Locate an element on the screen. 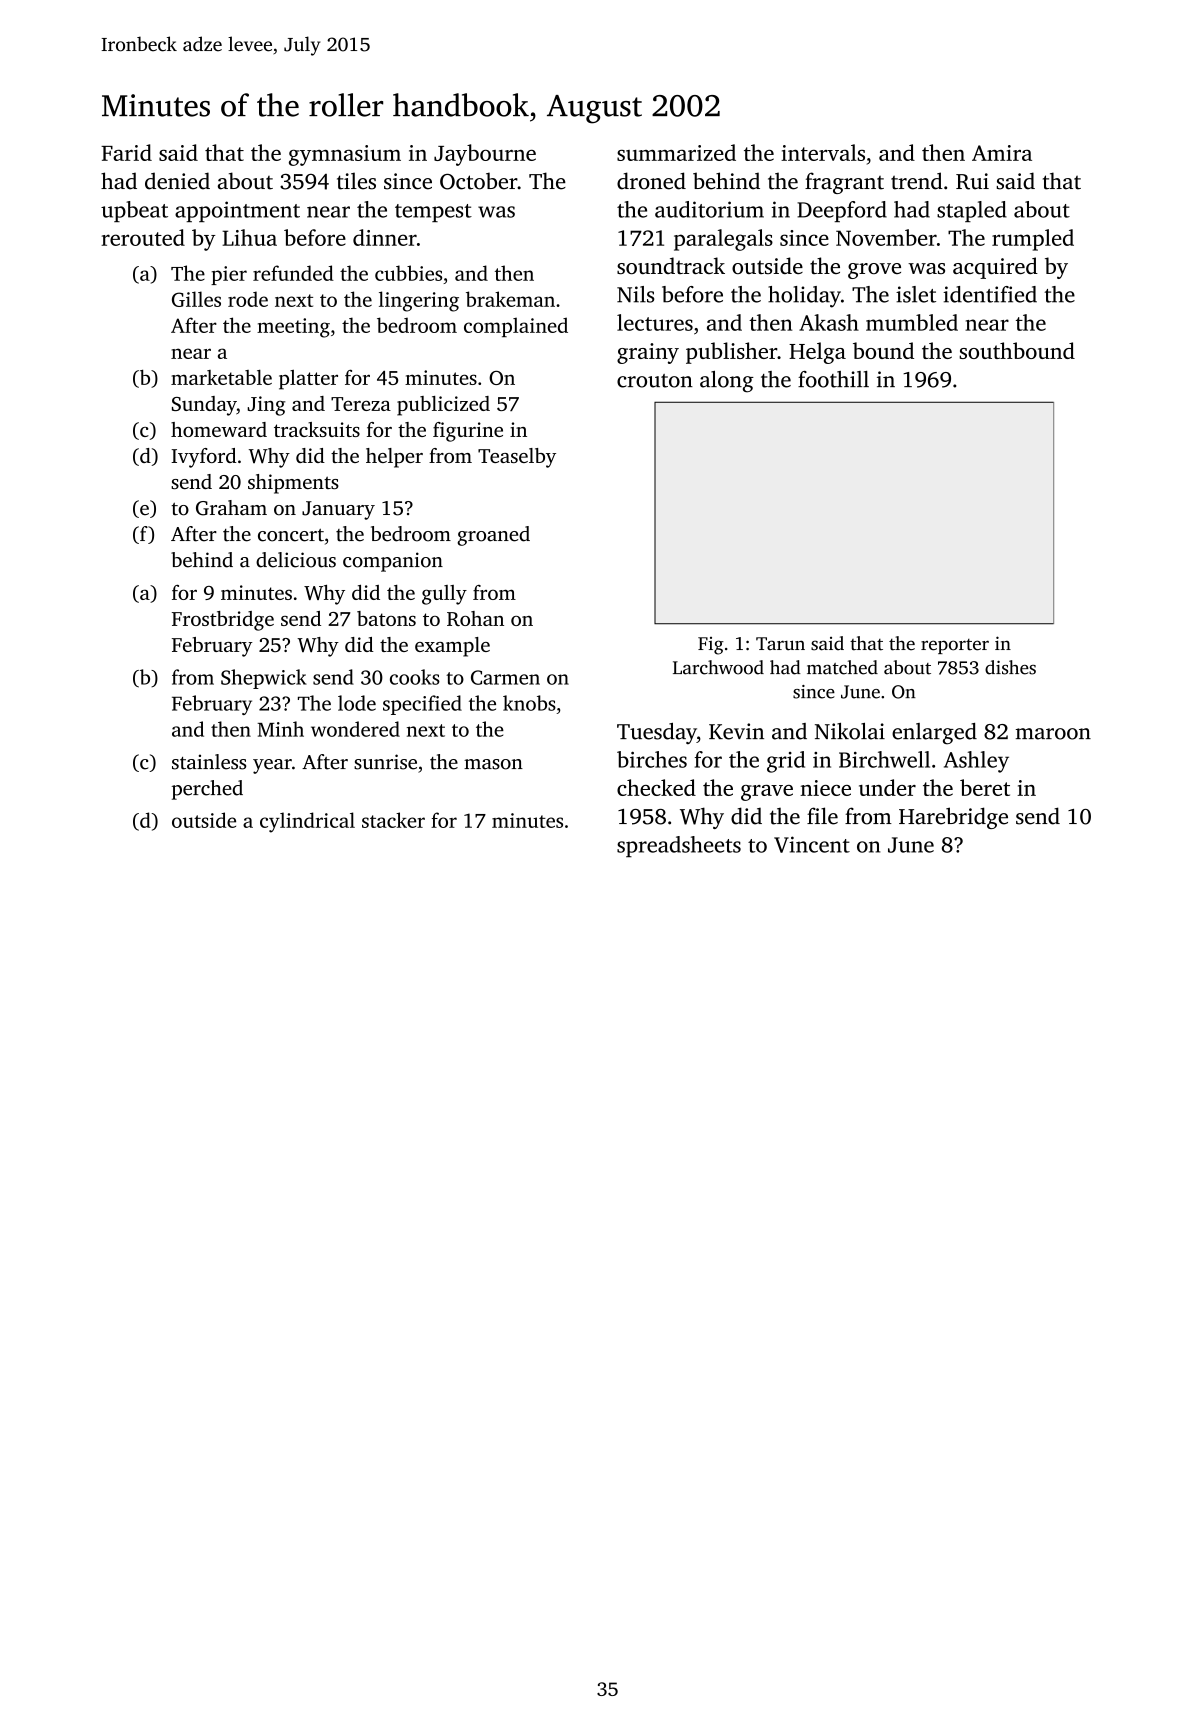 Image resolution: width=1193 pixels, height=1728 pixels. delicious is located at coordinates (296, 560).
